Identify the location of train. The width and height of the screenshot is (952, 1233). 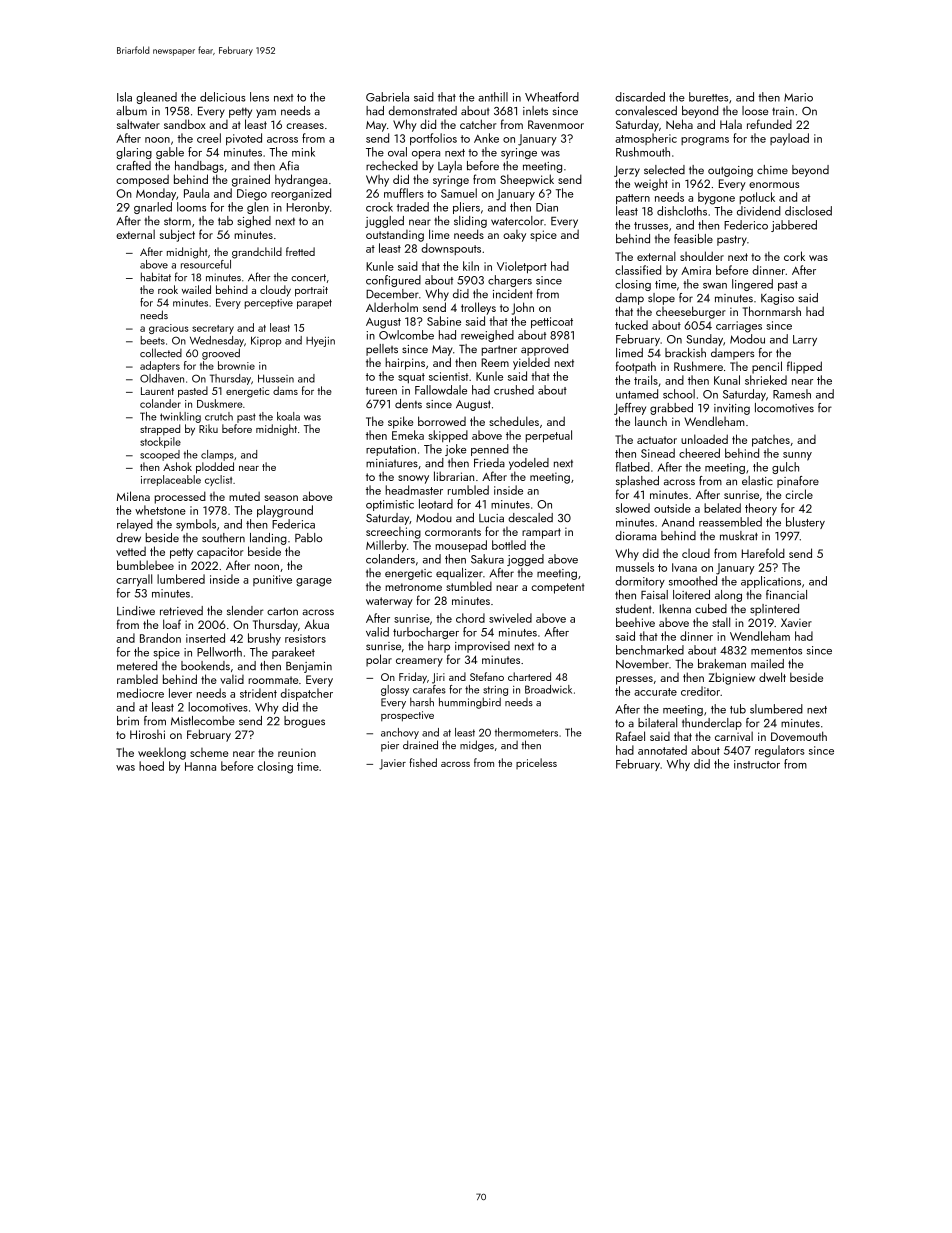
(783, 111).
